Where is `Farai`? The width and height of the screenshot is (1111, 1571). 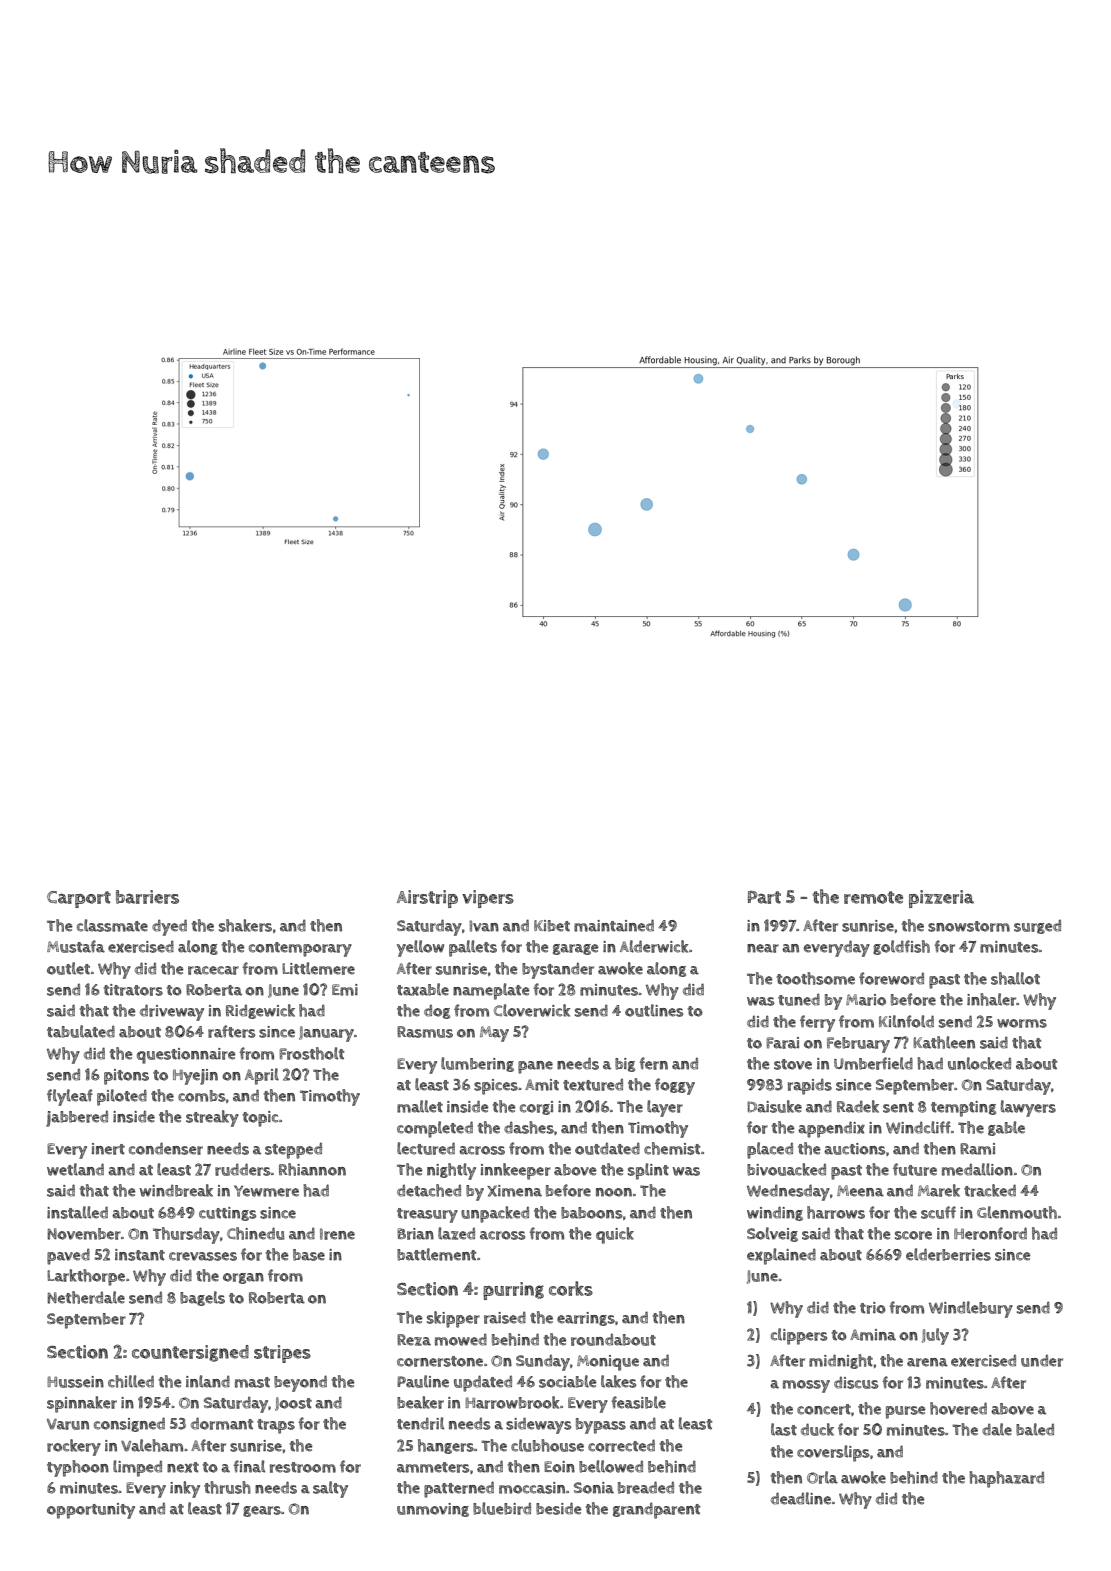
Farai is located at coordinates (782, 1043).
